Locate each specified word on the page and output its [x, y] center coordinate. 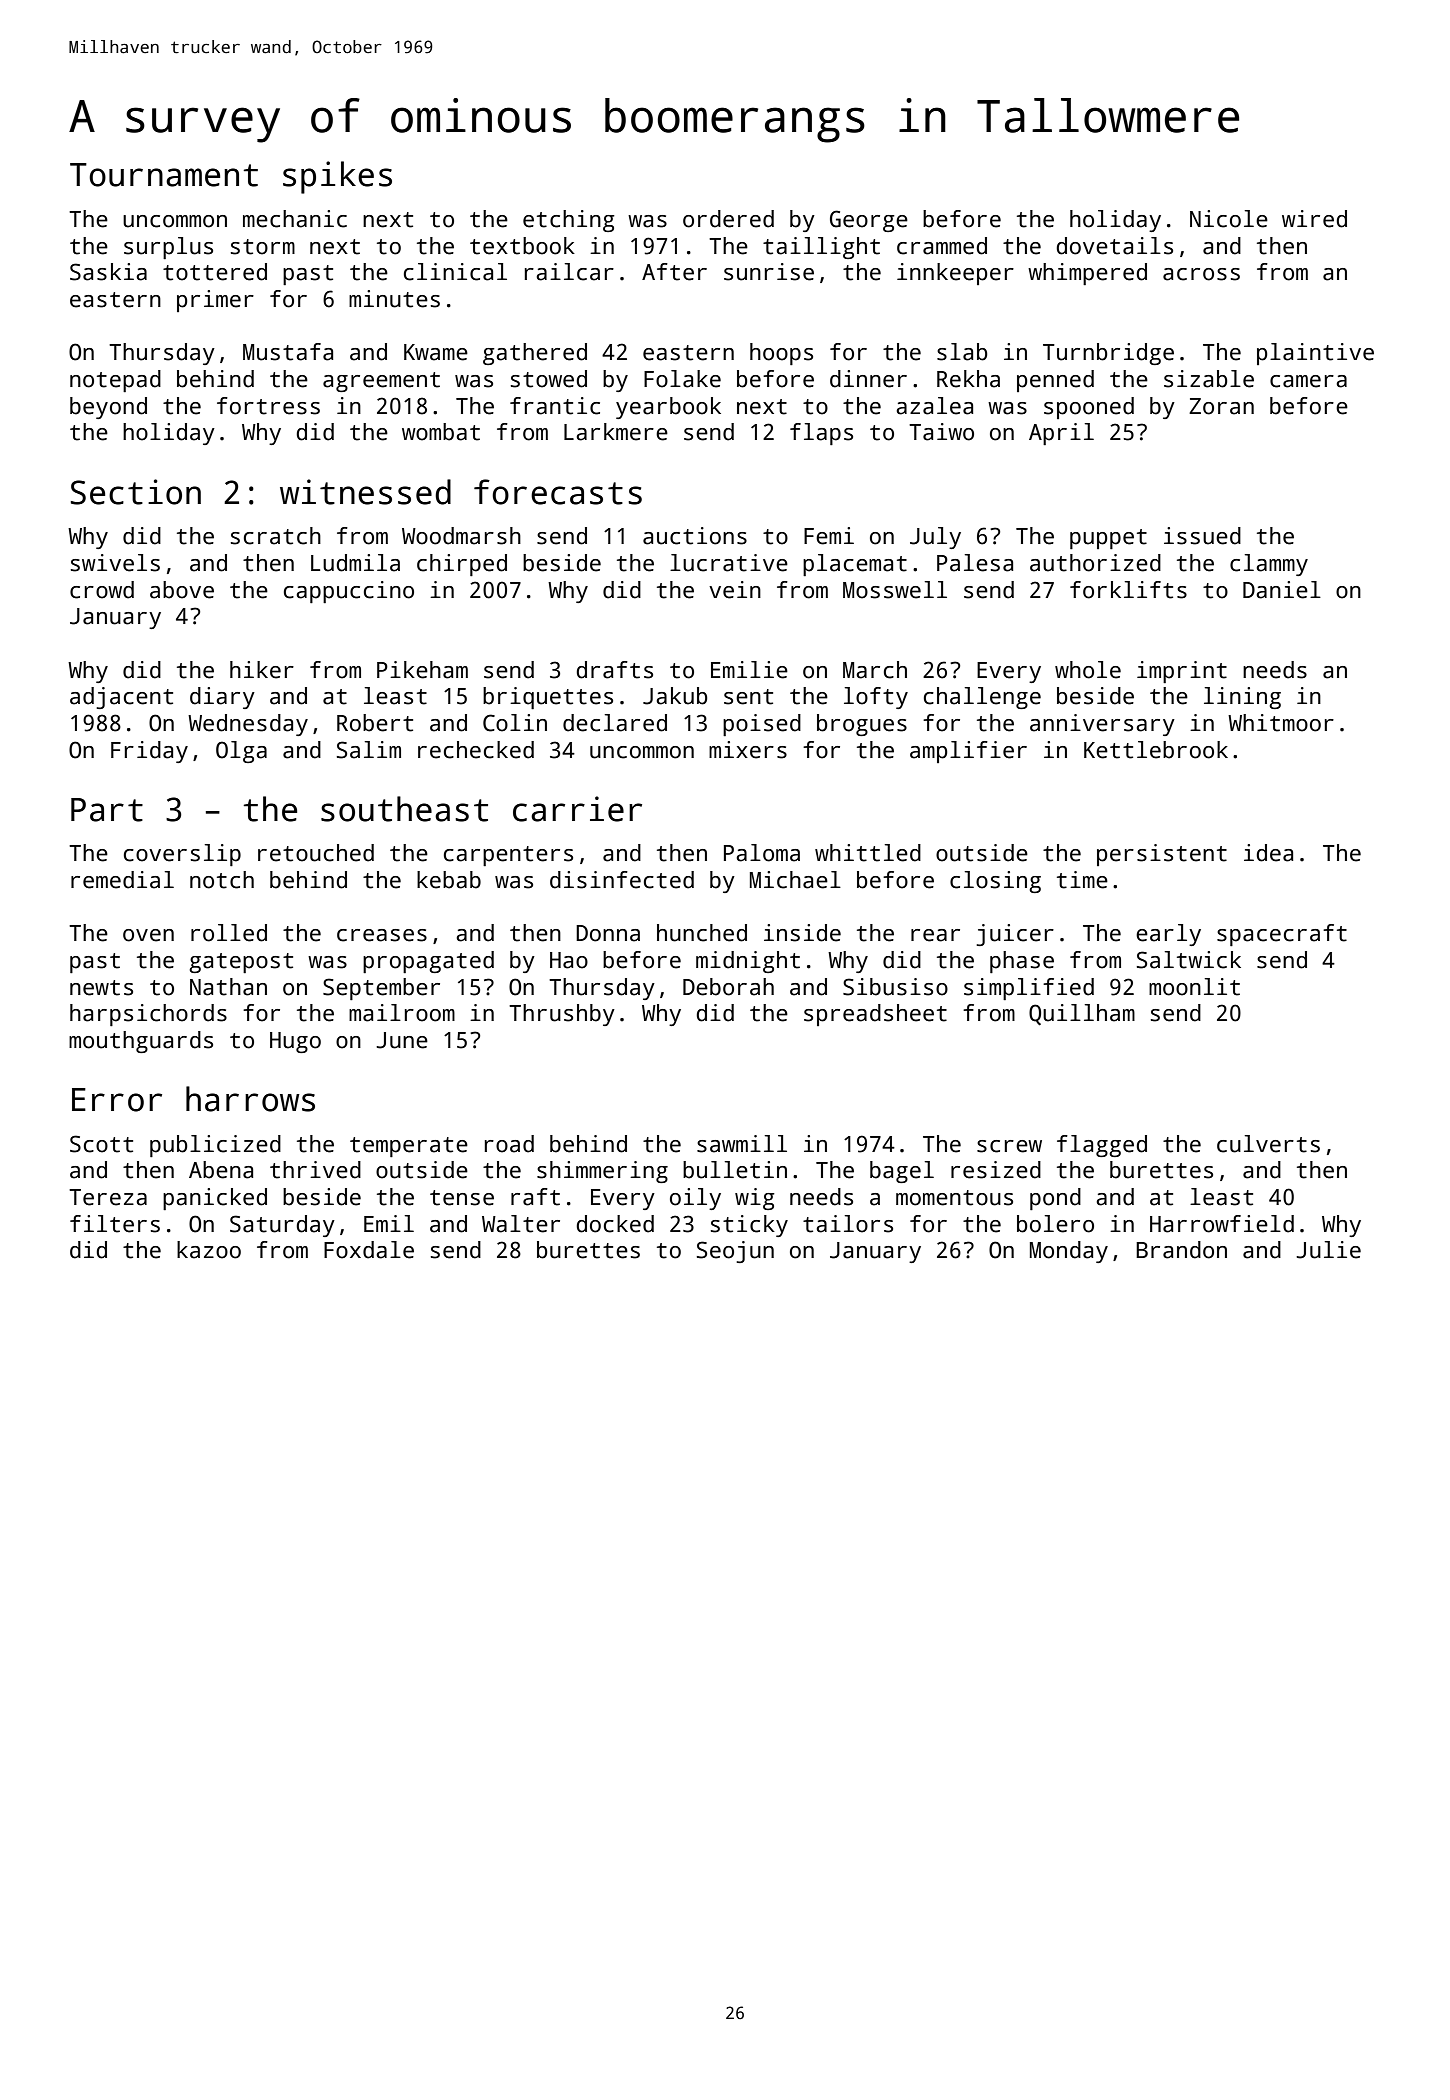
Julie [1328, 1250]
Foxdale [369, 1250]
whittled [868, 853]
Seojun [735, 1252]
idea [1268, 853]
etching [568, 221]
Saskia [108, 272]
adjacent [121, 698]
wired [1314, 219]
